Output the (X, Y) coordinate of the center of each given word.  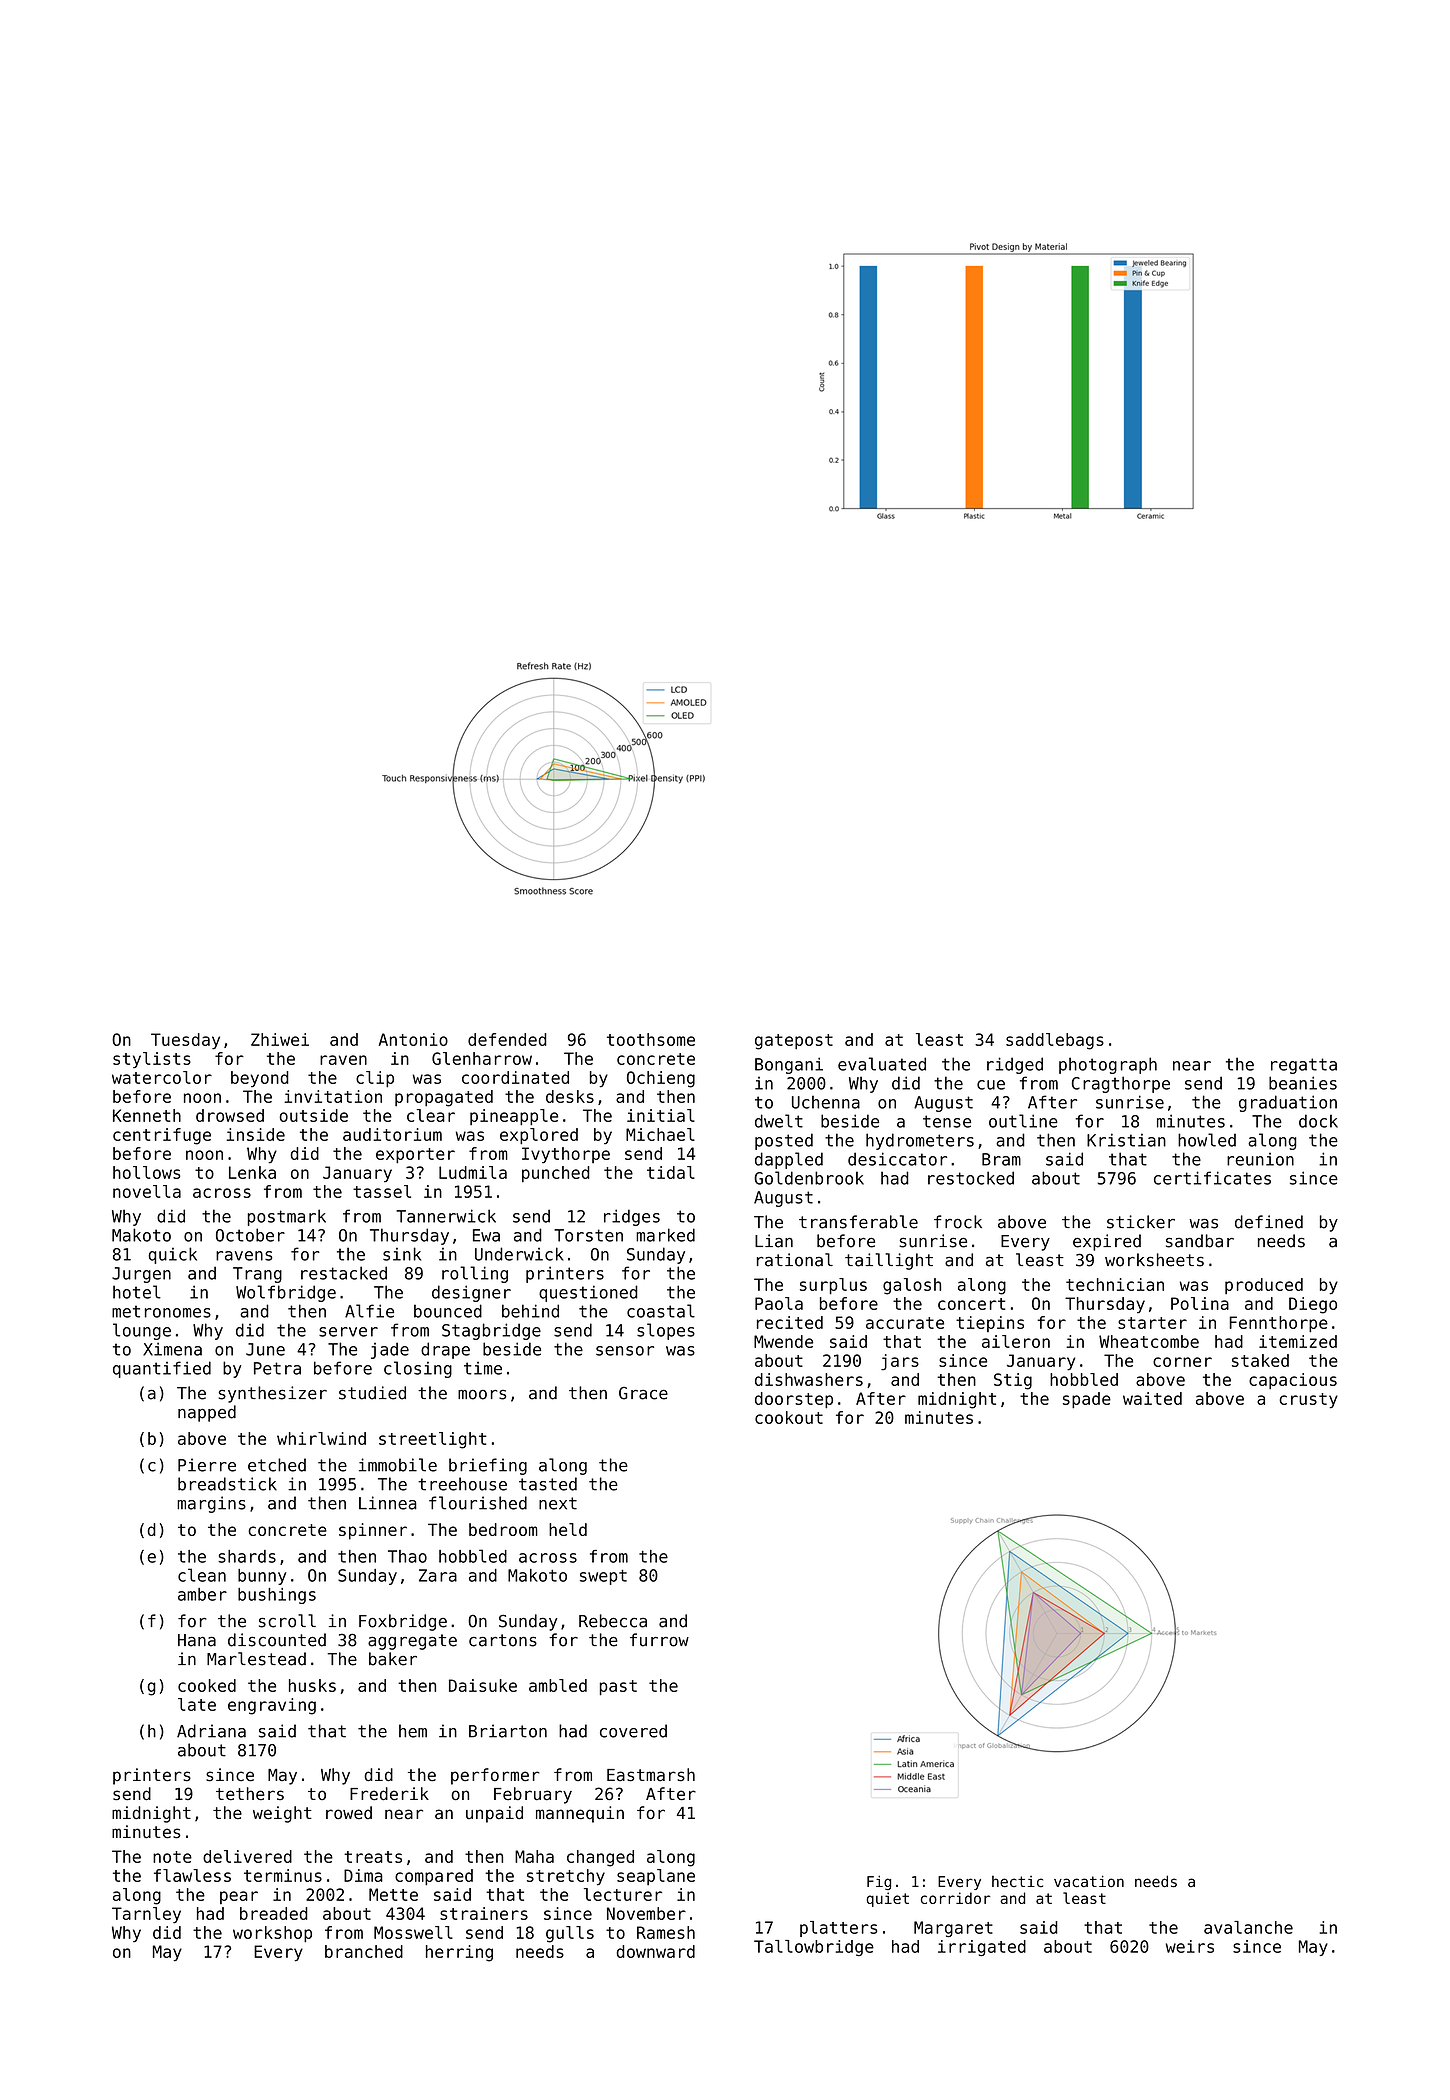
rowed (349, 1813)
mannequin (580, 1814)
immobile (398, 1465)
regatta (1304, 1066)
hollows (146, 1172)
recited (790, 1322)
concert (971, 1304)
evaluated (882, 1064)
